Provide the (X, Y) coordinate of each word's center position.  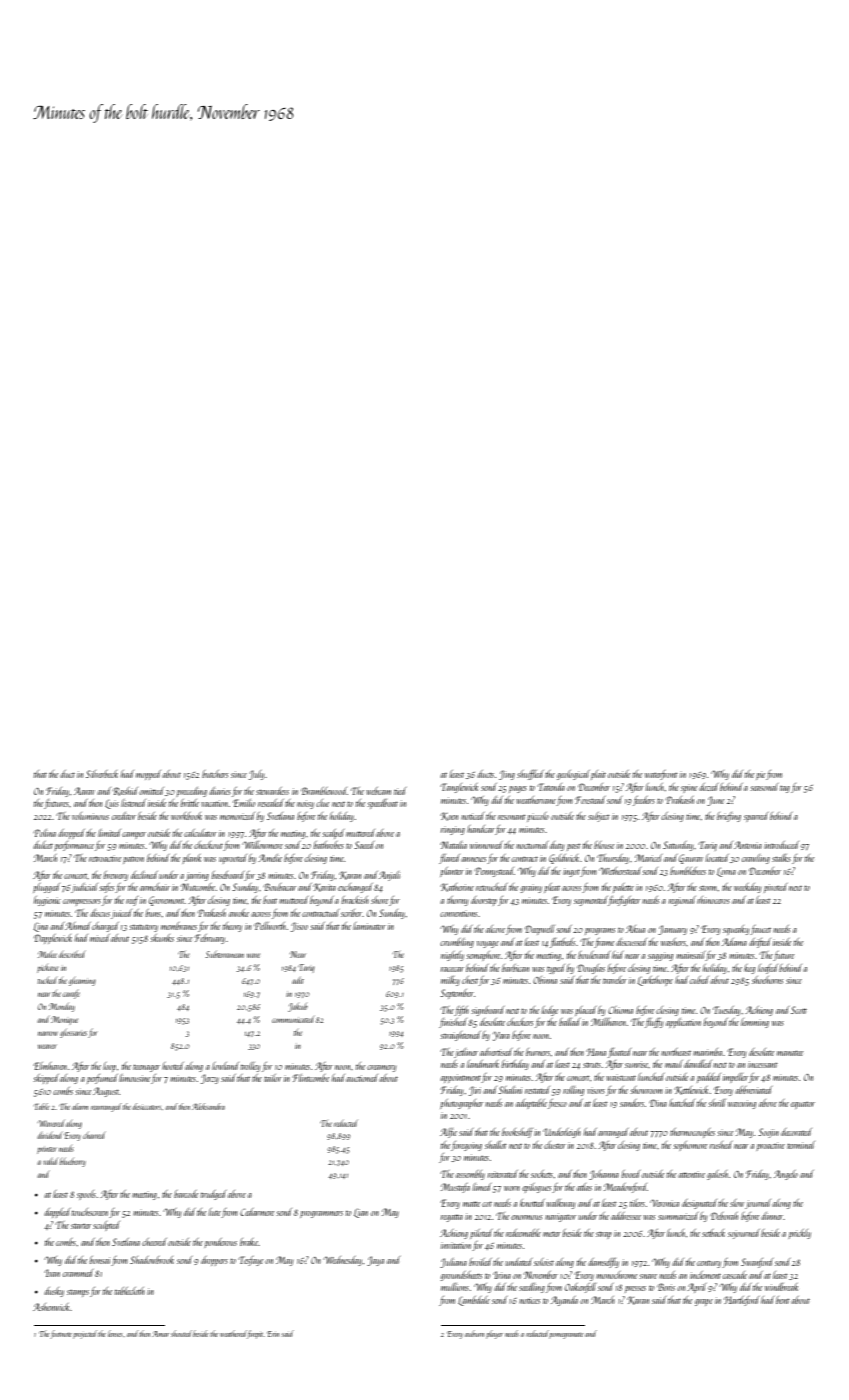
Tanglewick (459, 788)
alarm (80, 1106)
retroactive (105, 858)
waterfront (661, 775)
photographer (461, 1104)
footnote (61, 1334)
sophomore (690, 1146)
